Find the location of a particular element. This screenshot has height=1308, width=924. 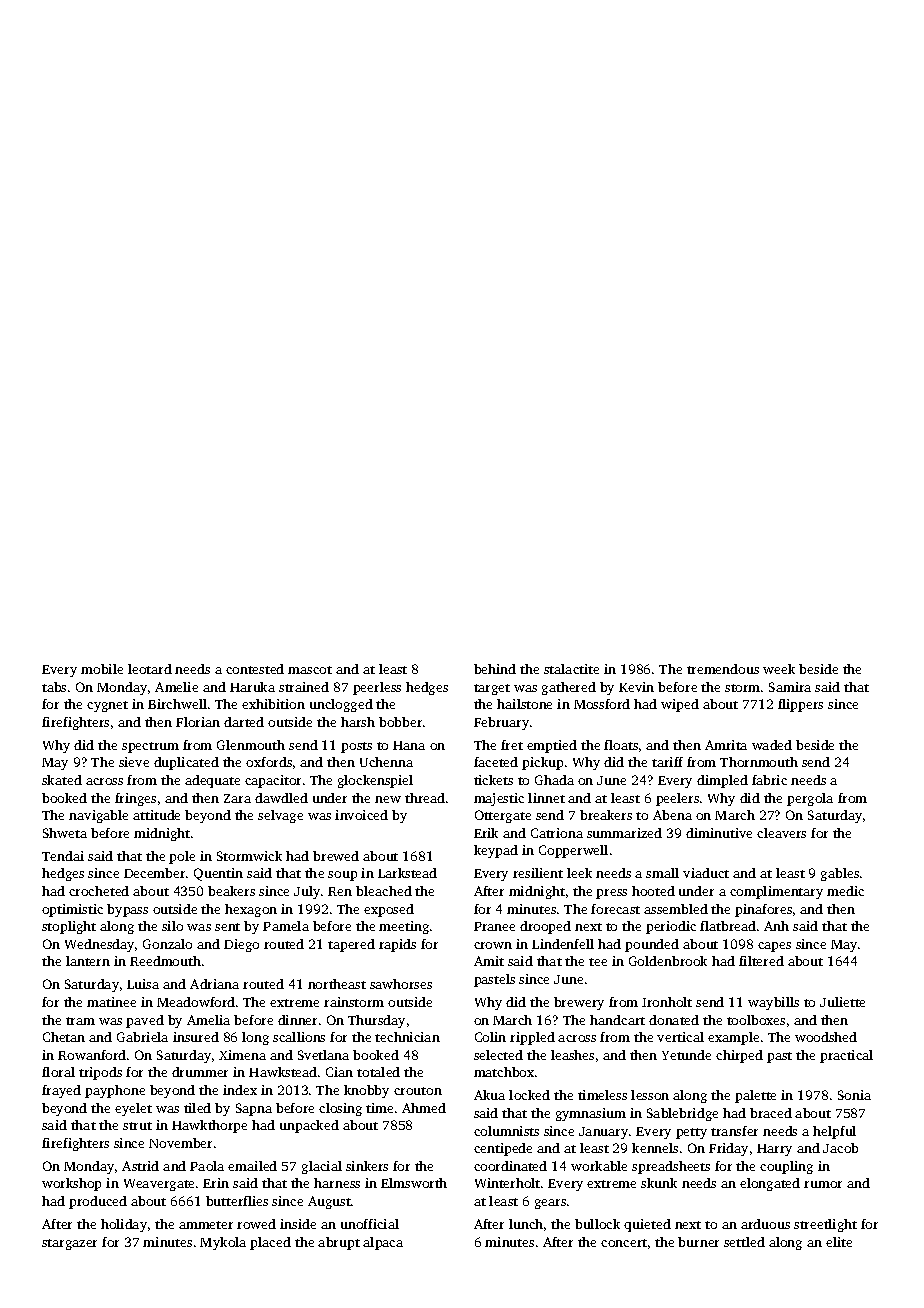

concert is located at coordinates (624, 1243).
